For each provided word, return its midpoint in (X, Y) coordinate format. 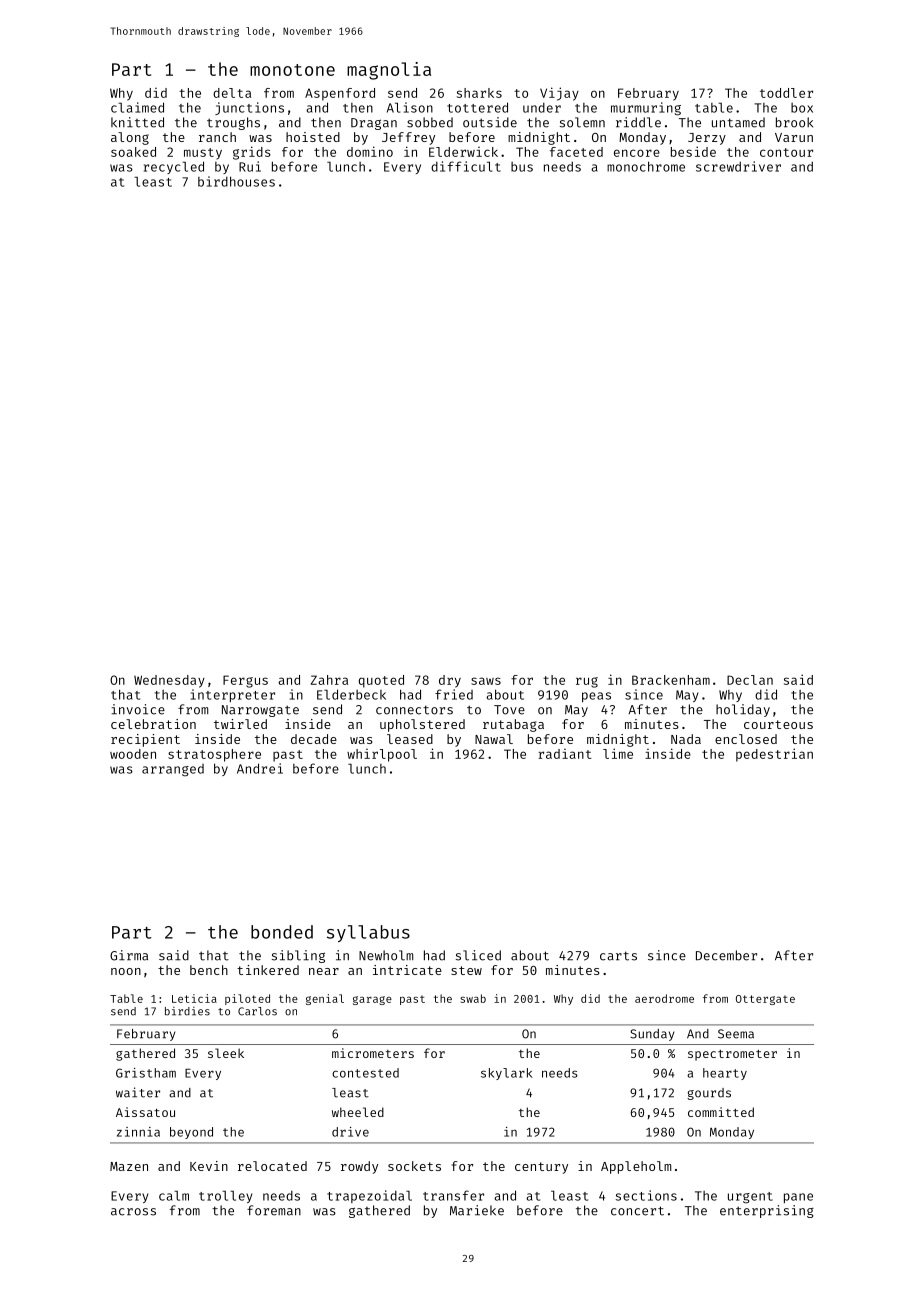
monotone (292, 70)
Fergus (245, 681)
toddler (786, 93)
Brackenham (671, 680)
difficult (466, 166)
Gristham (146, 1073)
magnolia (389, 71)
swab (473, 998)
